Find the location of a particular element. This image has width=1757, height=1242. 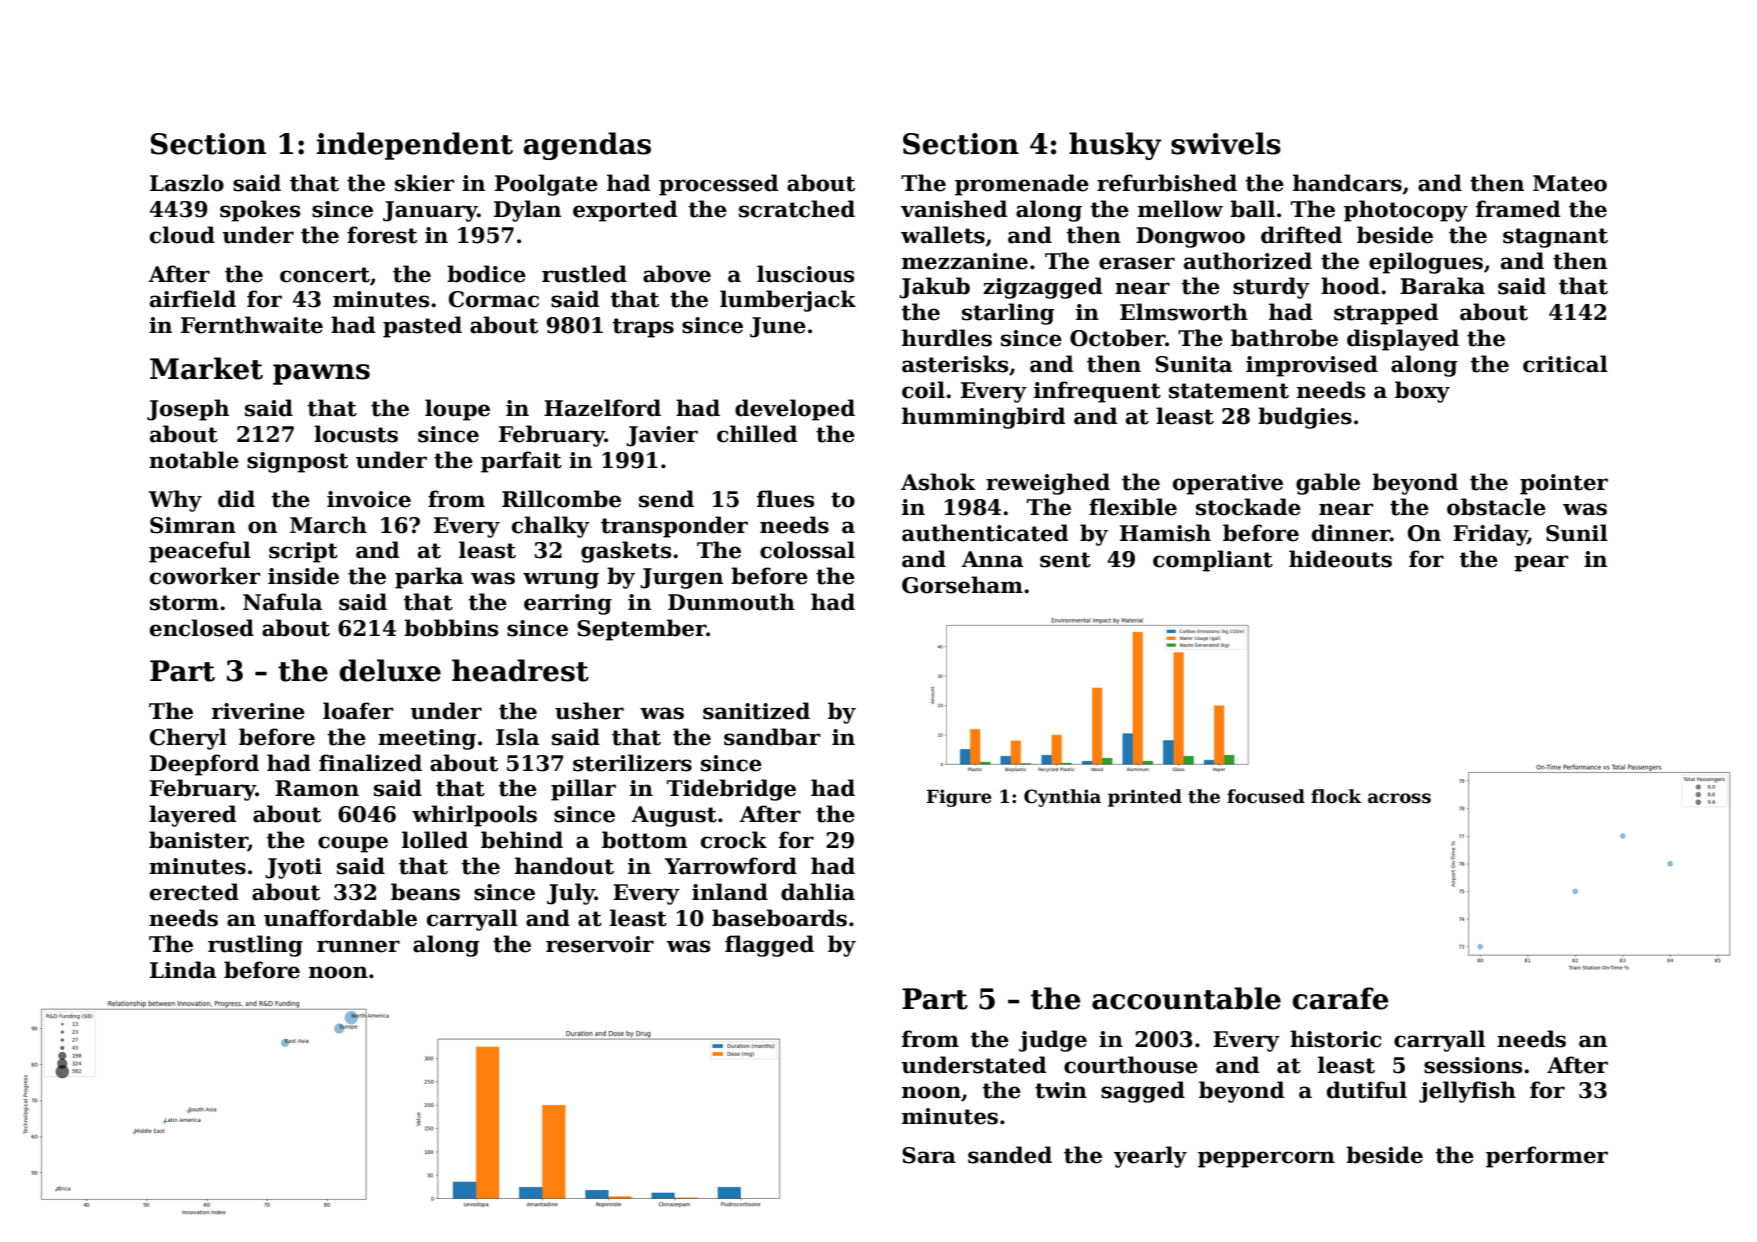

riverine is located at coordinates (258, 711).
